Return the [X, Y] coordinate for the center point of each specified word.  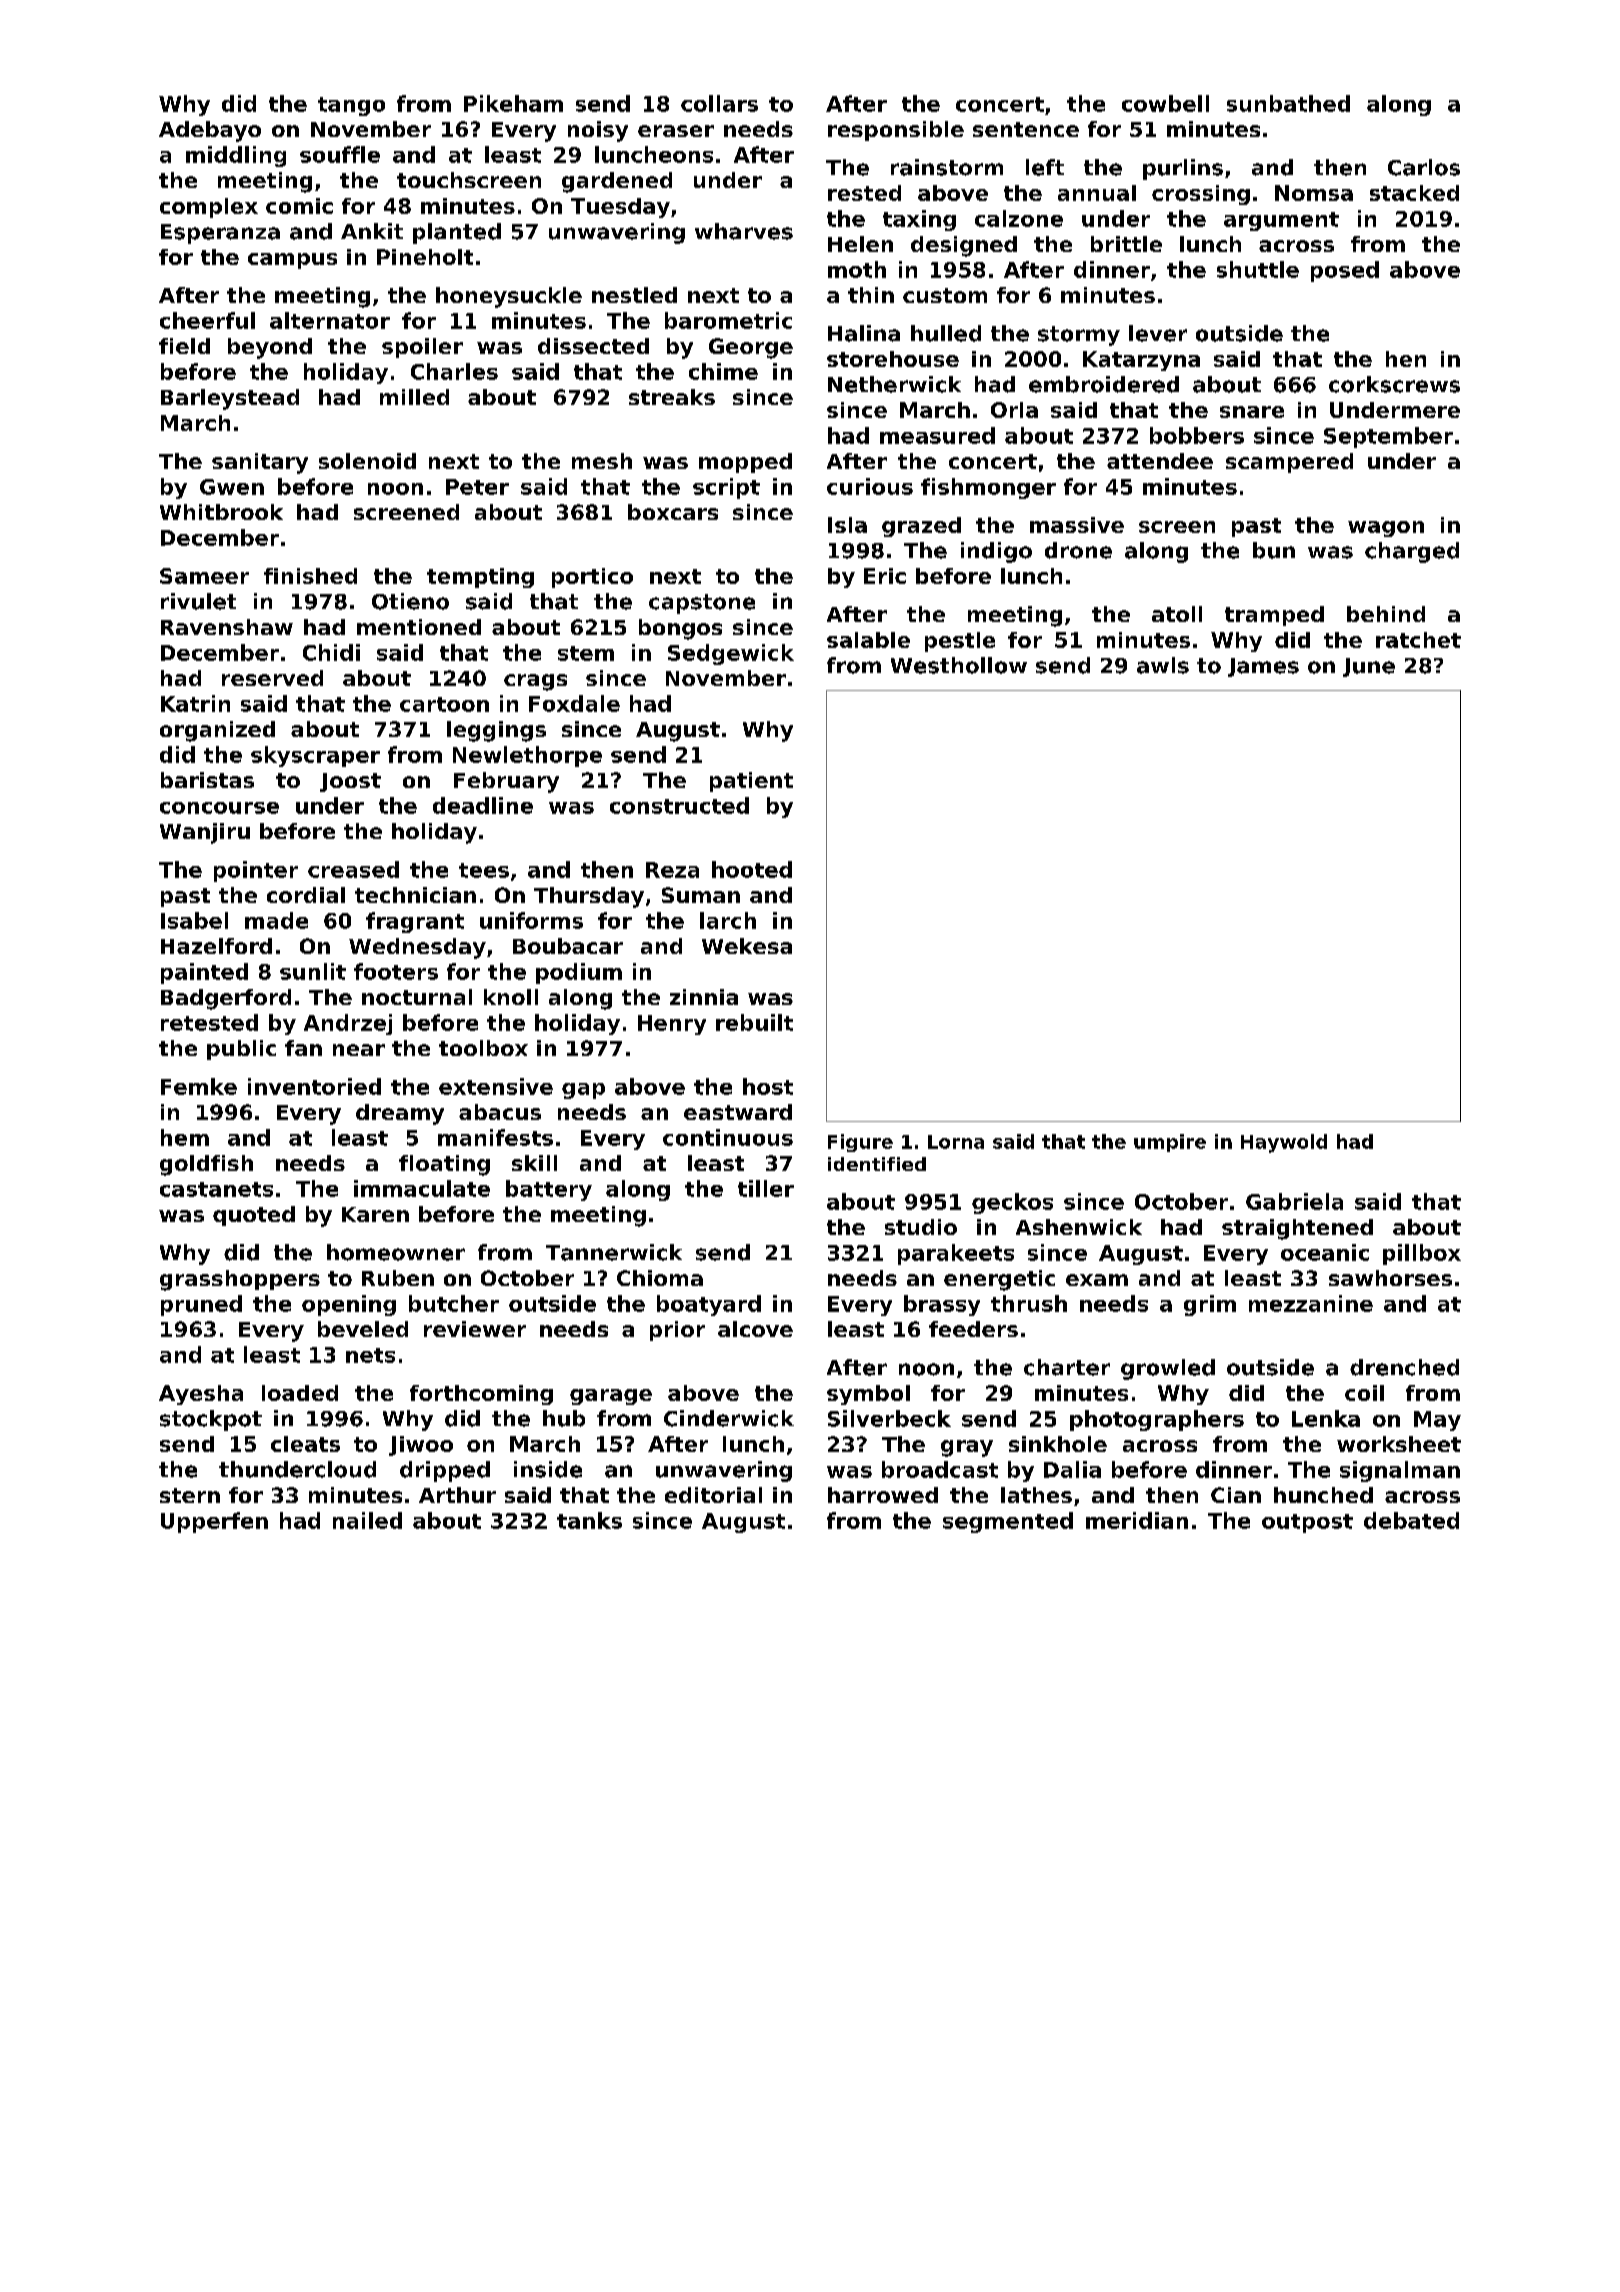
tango [351, 106]
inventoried [314, 1086]
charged [1412, 552]
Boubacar [568, 946]
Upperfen [214, 1522]
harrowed [883, 1495]
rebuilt [754, 1022]
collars [719, 103]
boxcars [673, 512]
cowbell [1165, 103]
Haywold [1284, 1143]
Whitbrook [221, 512]
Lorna [956, 1142]
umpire [1170, 1143]
